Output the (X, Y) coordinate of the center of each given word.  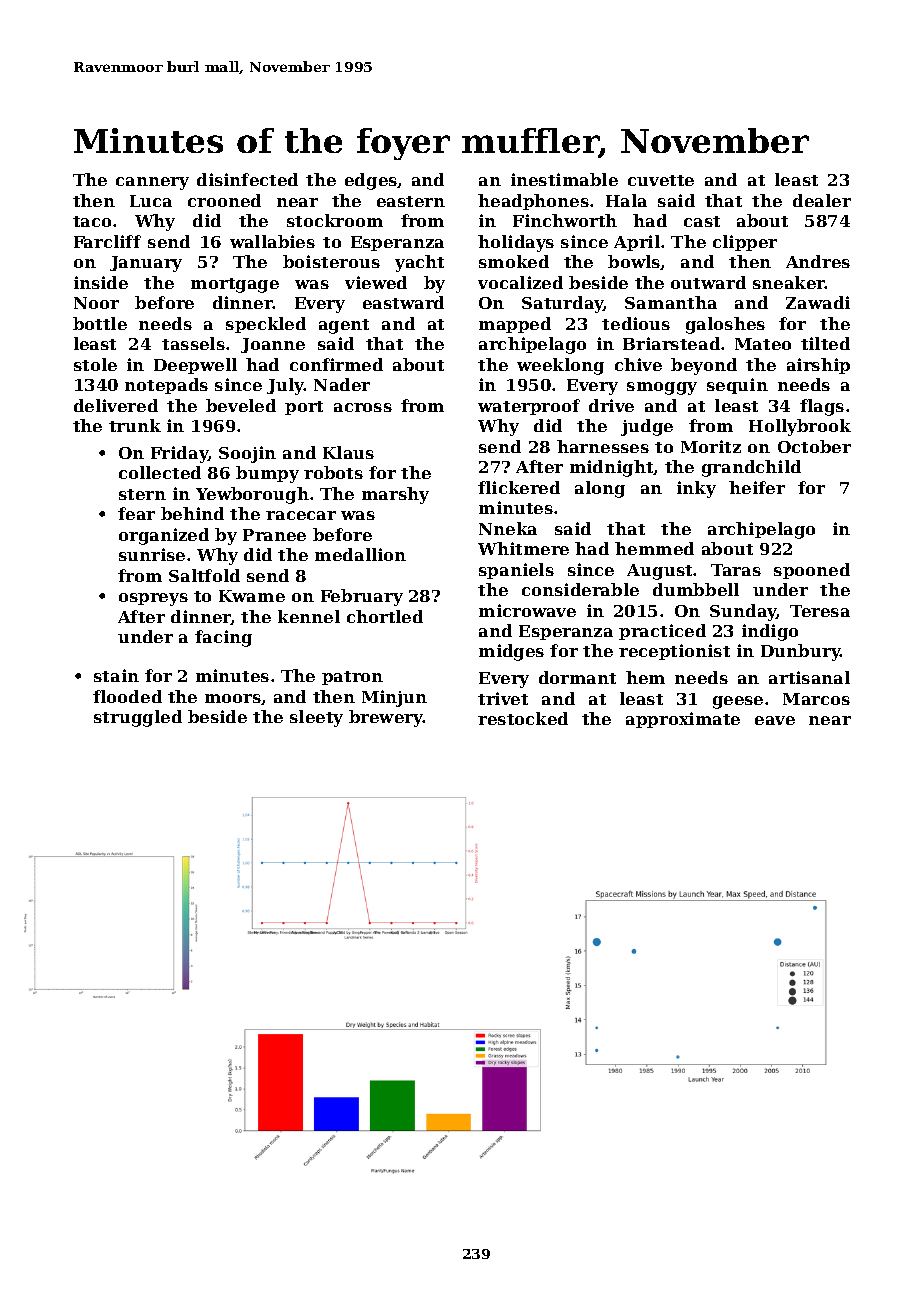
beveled (241, 405)
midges (511, 652)
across (363, 407)
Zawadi (818, 302)
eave (775, 720)
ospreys (153, 599)
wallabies (272, 241)
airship (818, 366)
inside (101, 282)
